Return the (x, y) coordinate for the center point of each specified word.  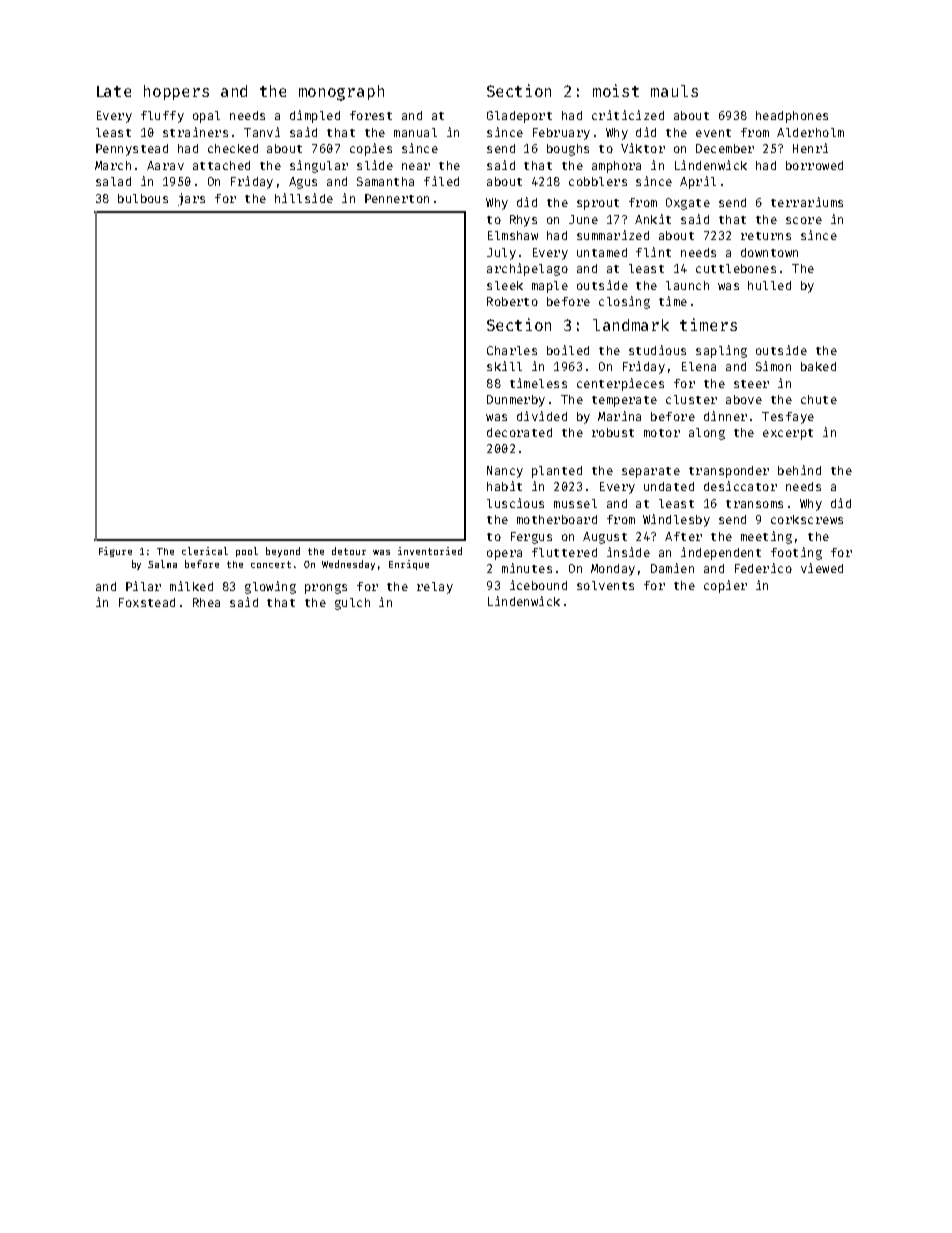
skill (504, 366)
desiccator (740, 486)
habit (504, 486)
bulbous (143, 198)
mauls (674, 91)
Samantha (385, 181)
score (804, 220)
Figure (115, 552)
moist (616, 90)
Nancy (505, 472)
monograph (341, 93)
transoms (754, 504)
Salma (162, 564)
